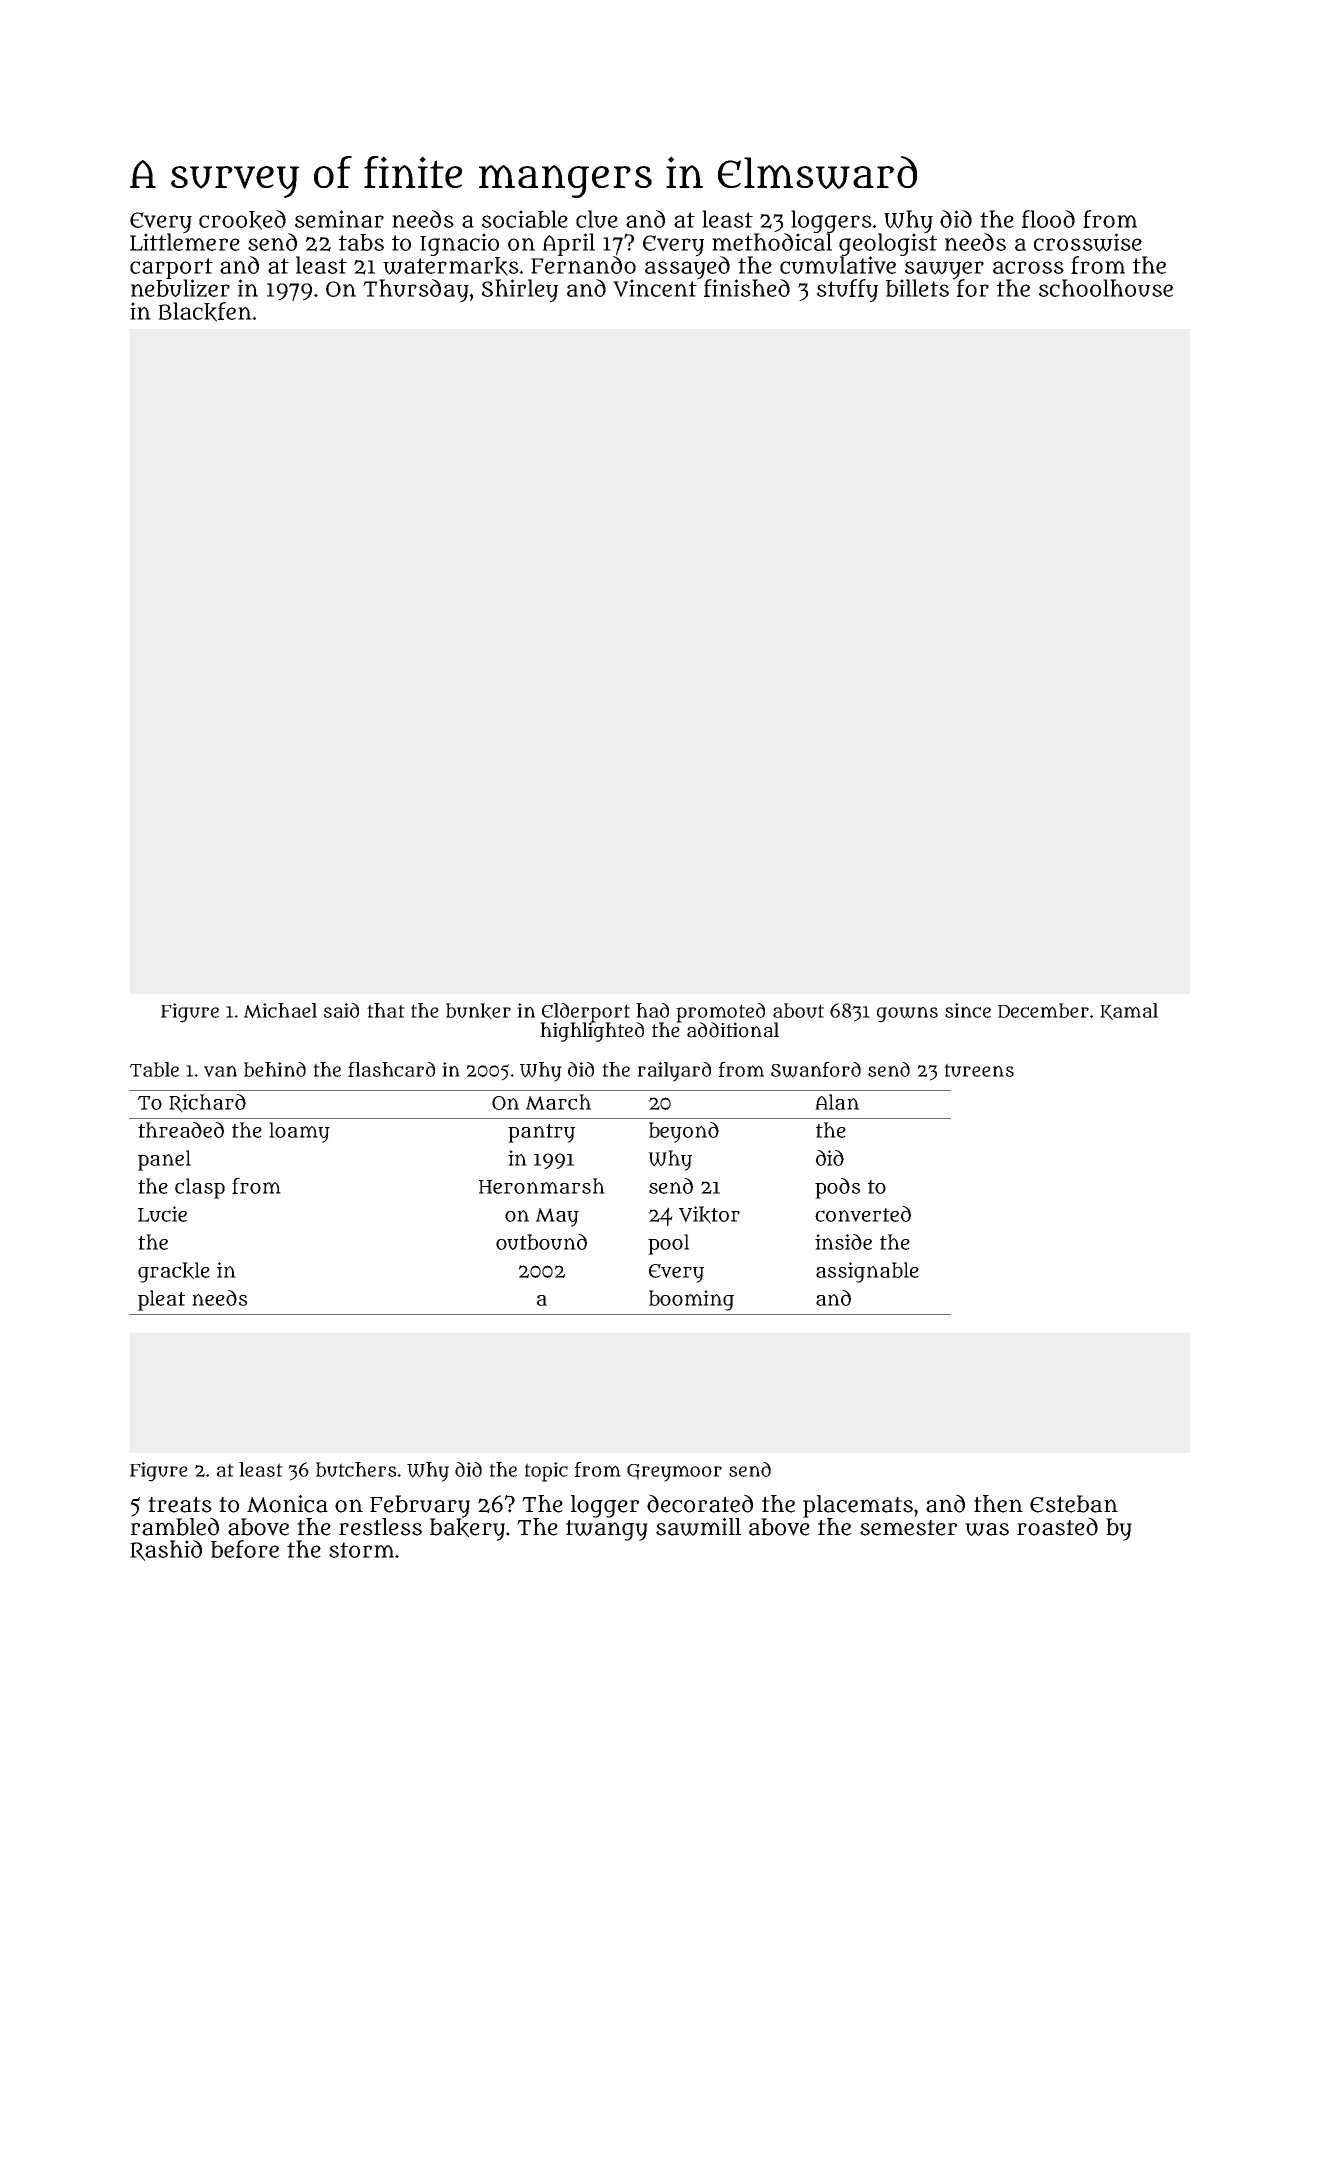  I want to click on was, so click(987, 1529).
